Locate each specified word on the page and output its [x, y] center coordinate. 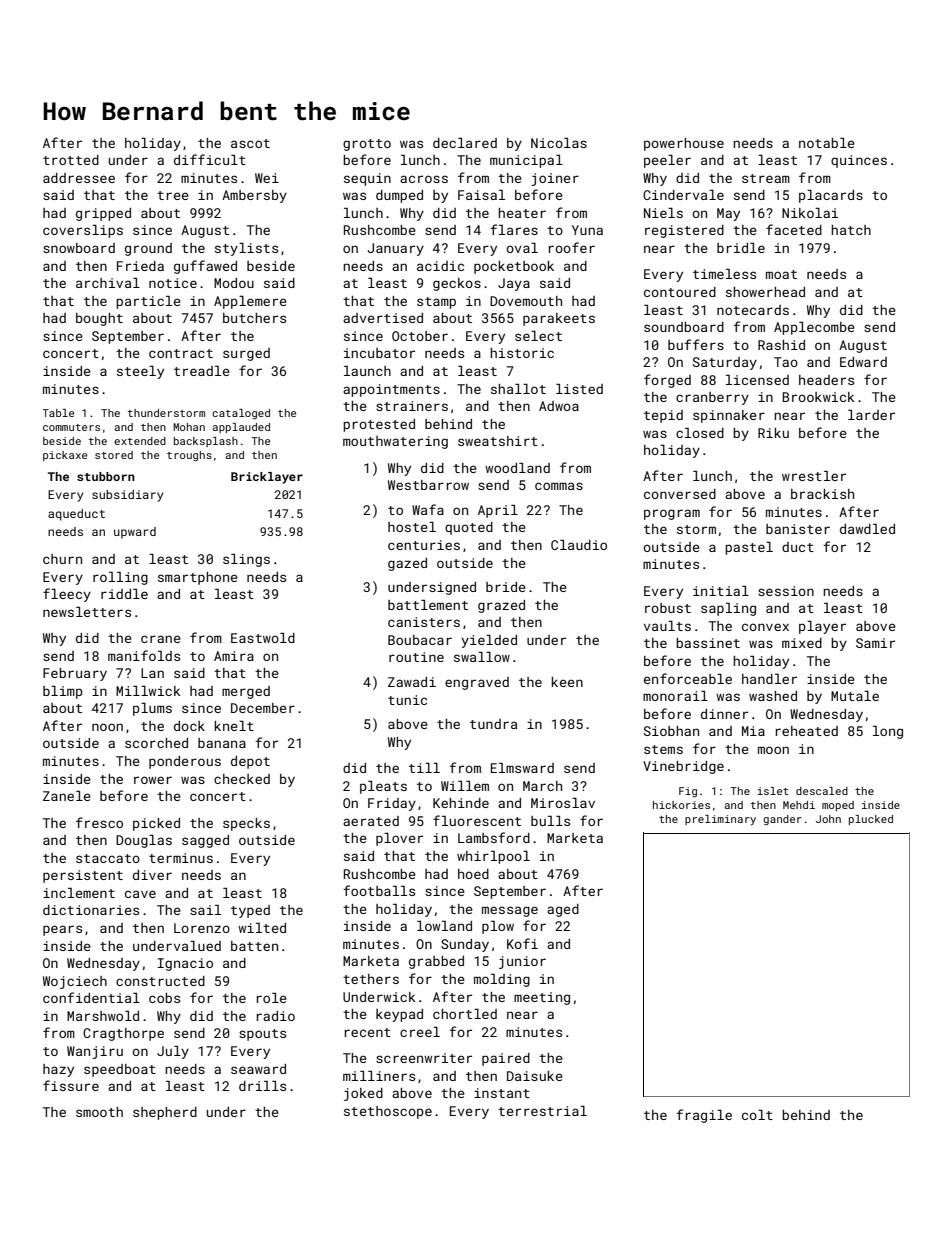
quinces [859, 161]
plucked [871, 820]
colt [757, 1115]
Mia [753, 731]
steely [140, 372]
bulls [550, 821]
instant [502, 1093]
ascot [250, 143]
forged [667, 381]
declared [465, 143]
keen [567, 682]
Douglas [144, 841]
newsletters [87, 612]
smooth [99, 1112]
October [420, 336]
